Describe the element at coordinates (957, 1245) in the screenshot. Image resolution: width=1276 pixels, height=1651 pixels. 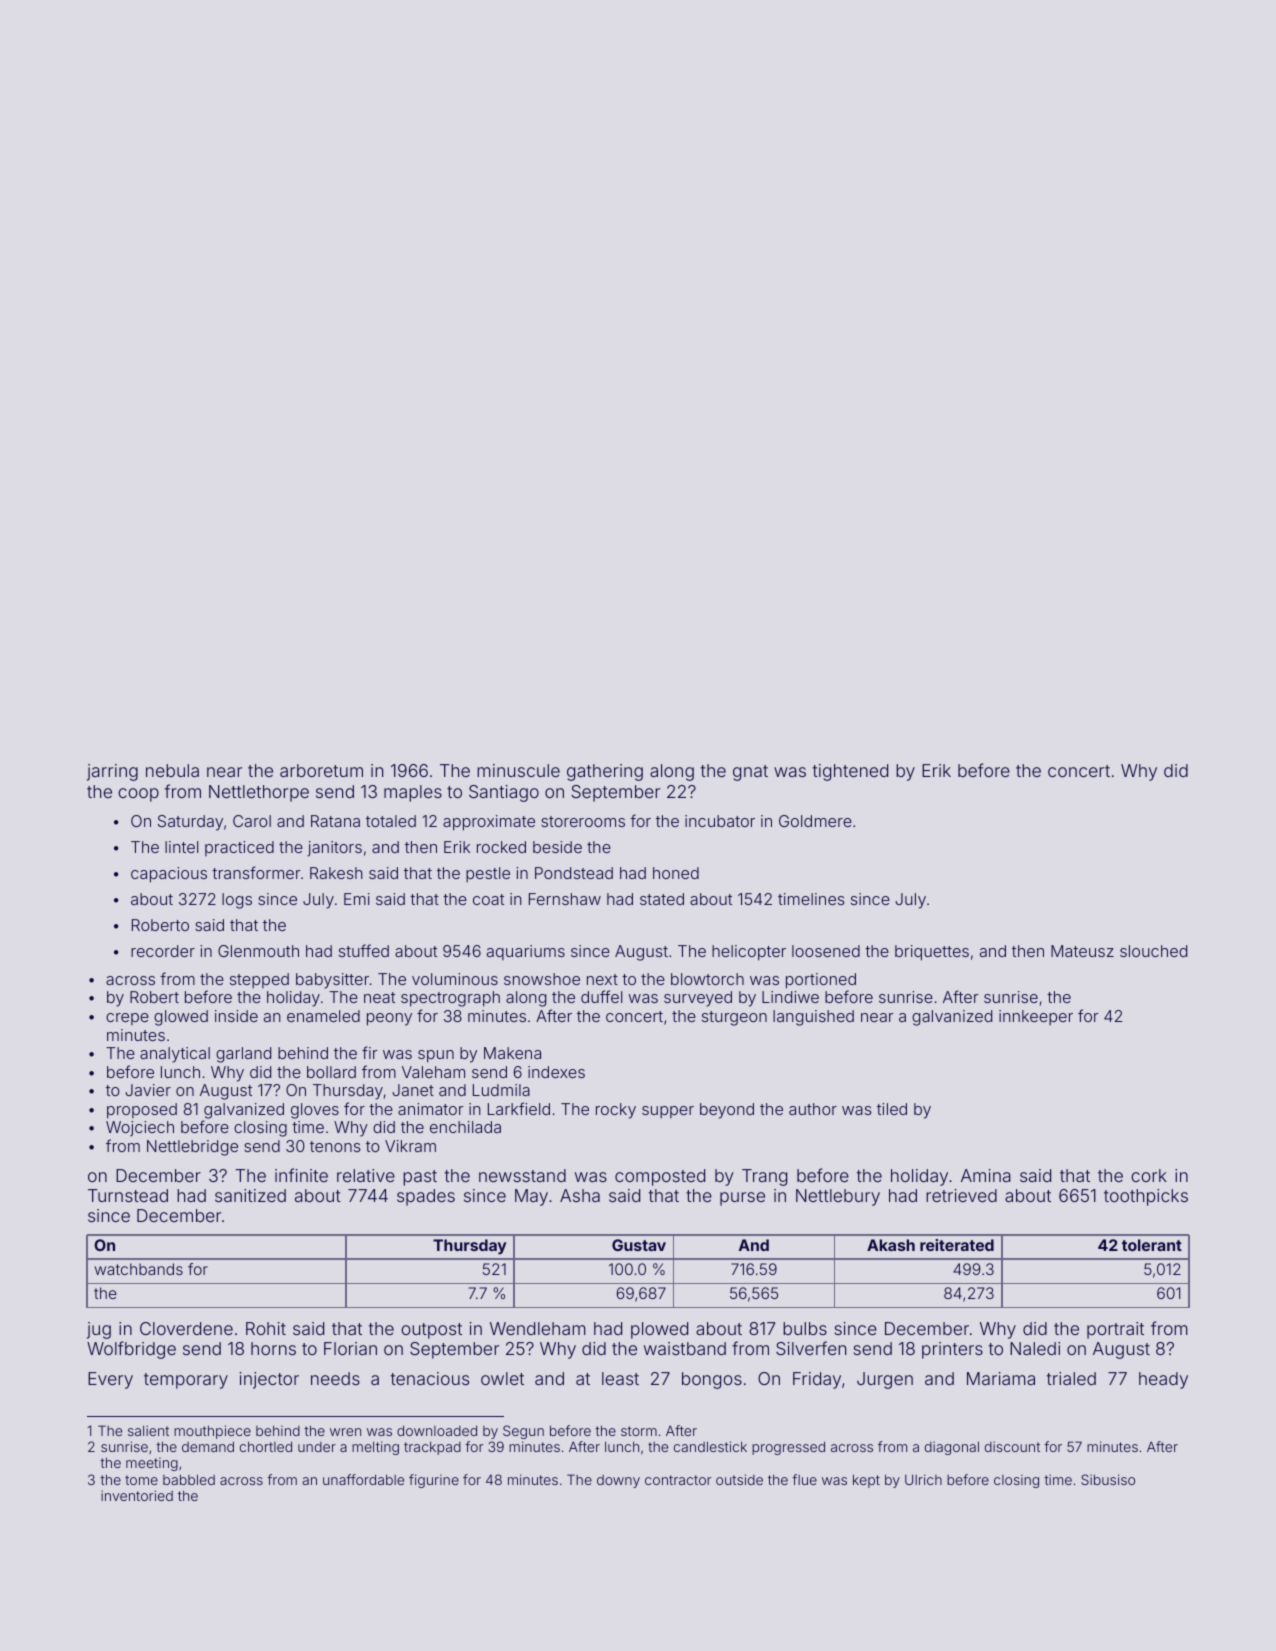
I see `reiterated` at that location.
